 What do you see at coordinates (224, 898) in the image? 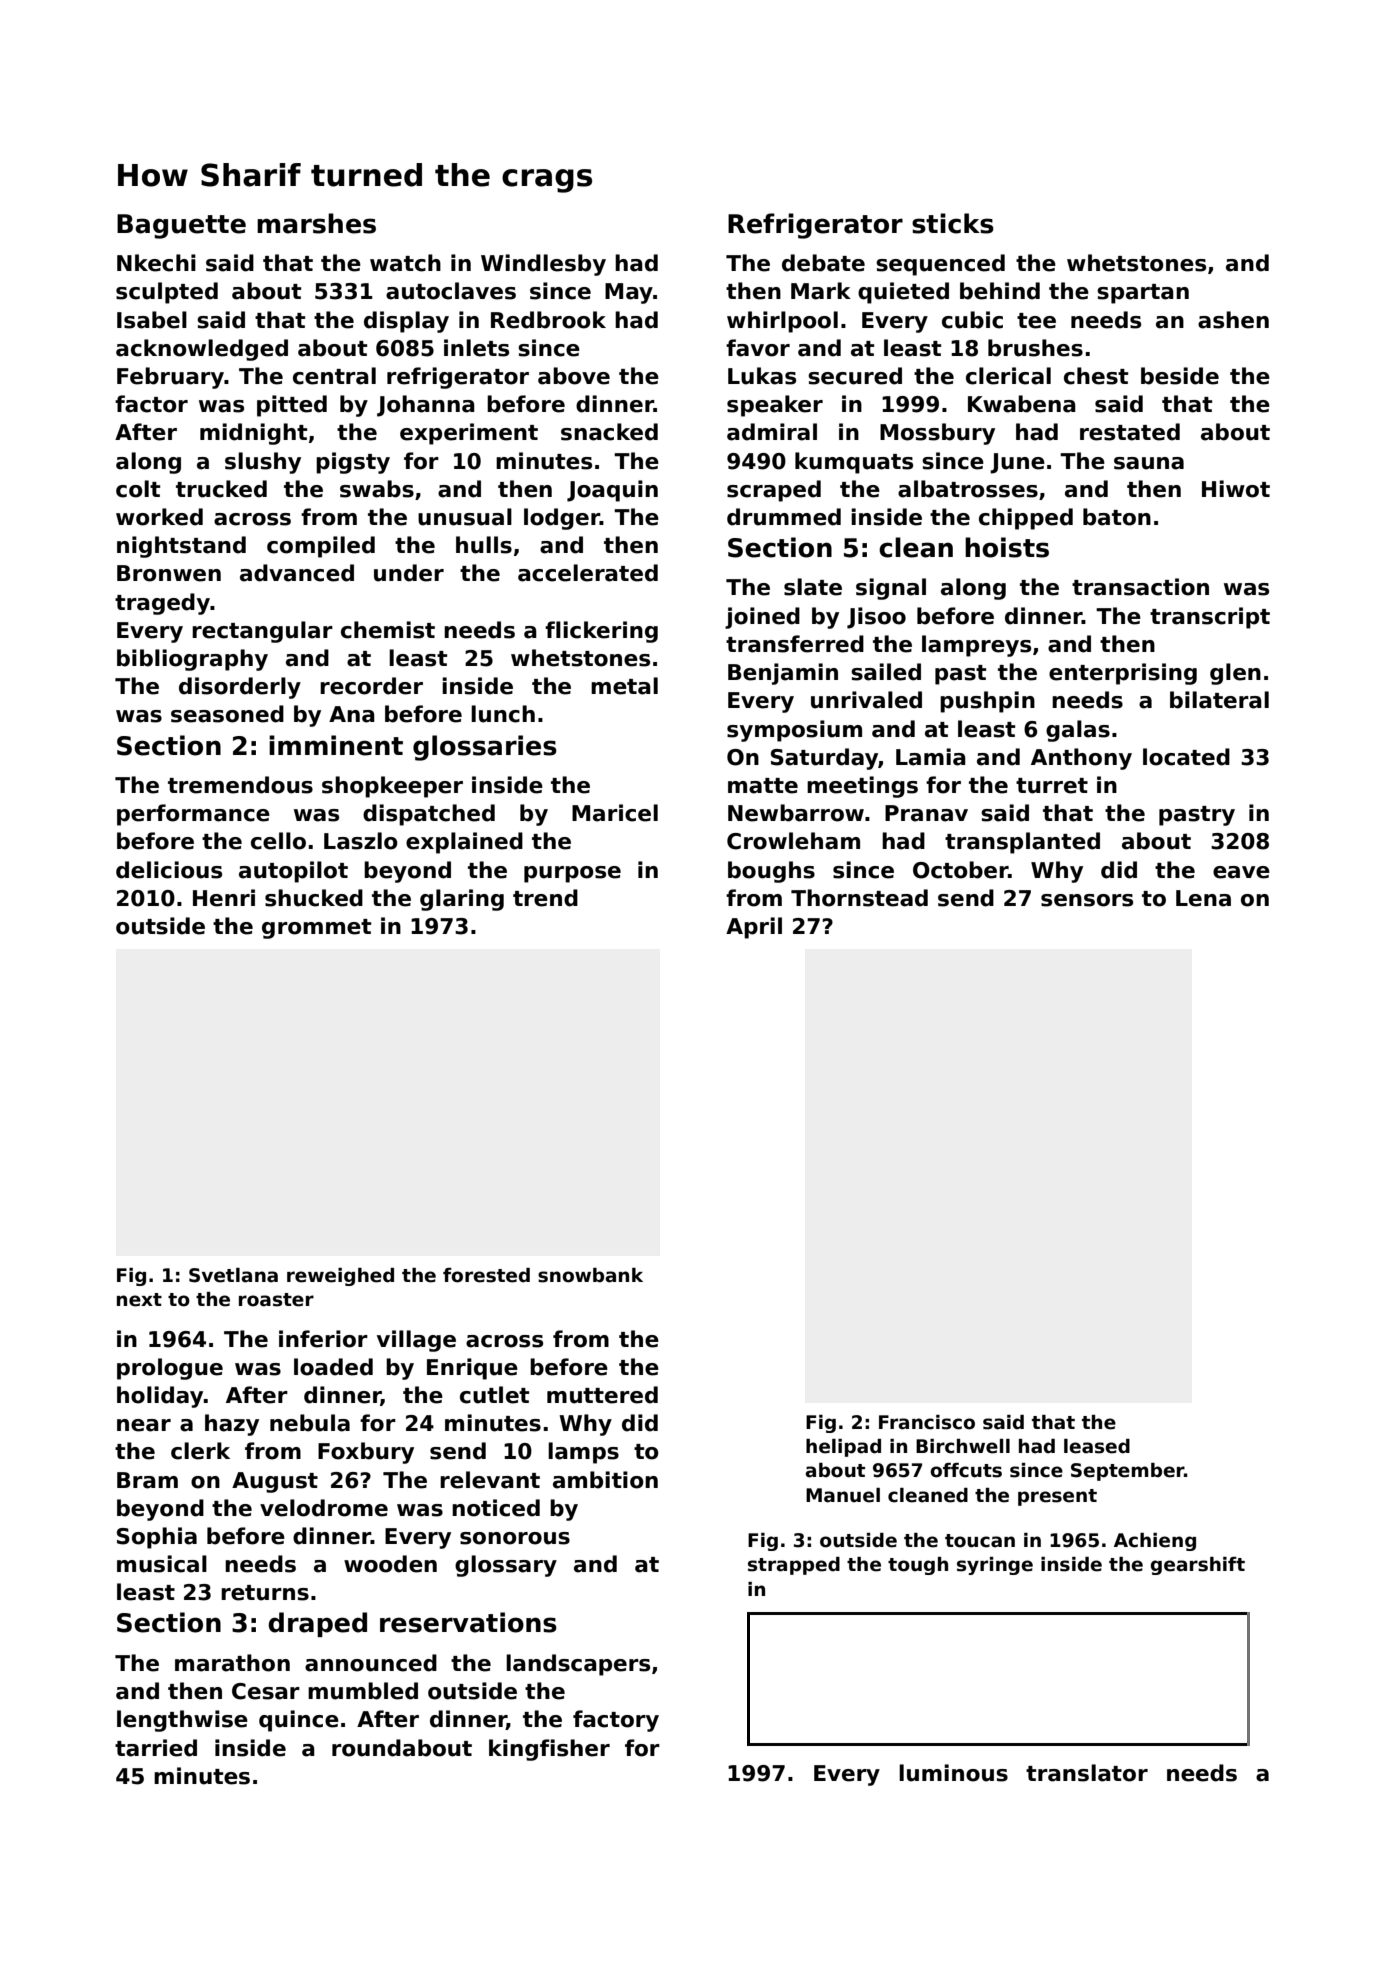
I see `Henri` at bounding box center [224, 898].
